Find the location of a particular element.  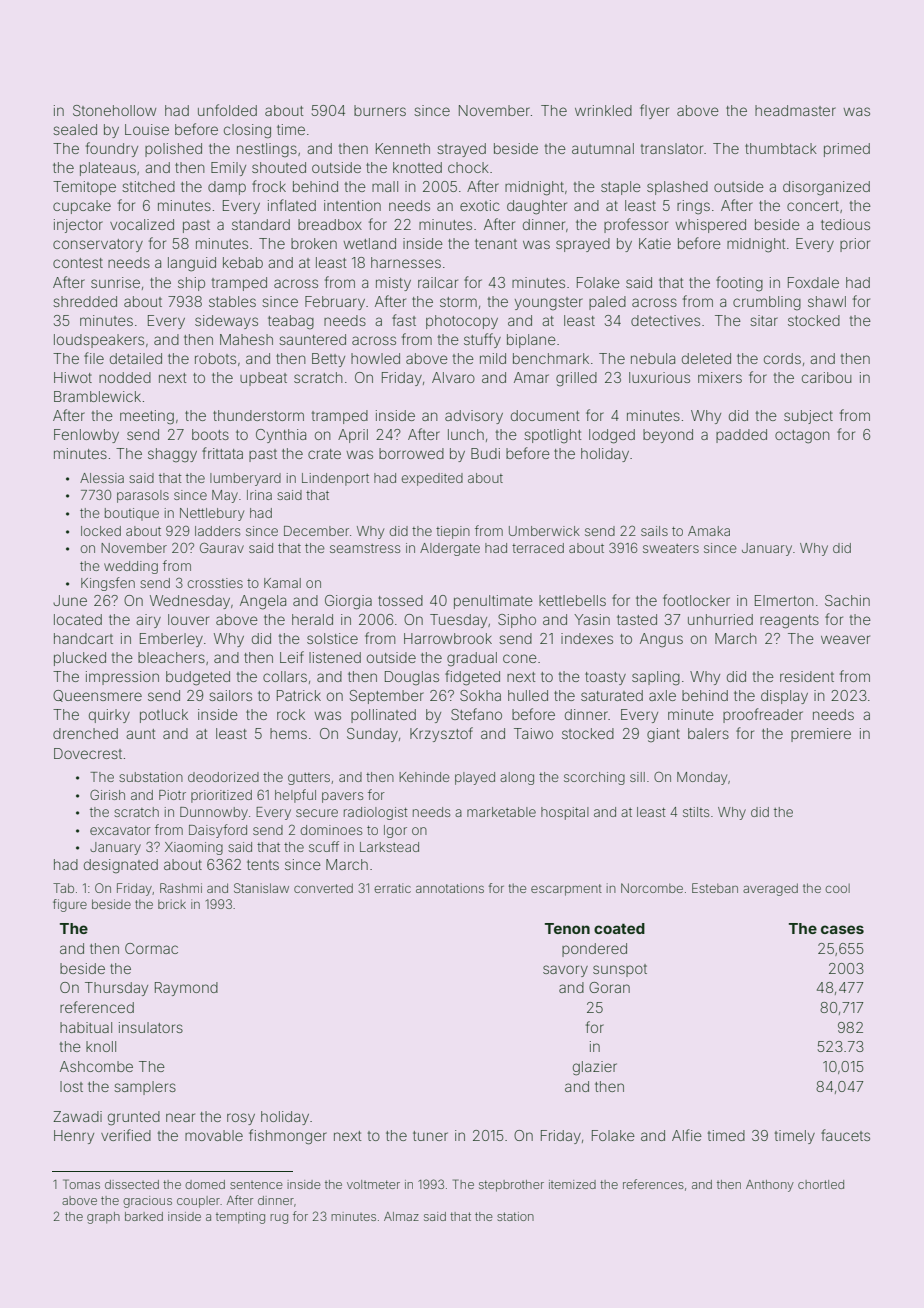

June is located at coordinates (70, 600).
